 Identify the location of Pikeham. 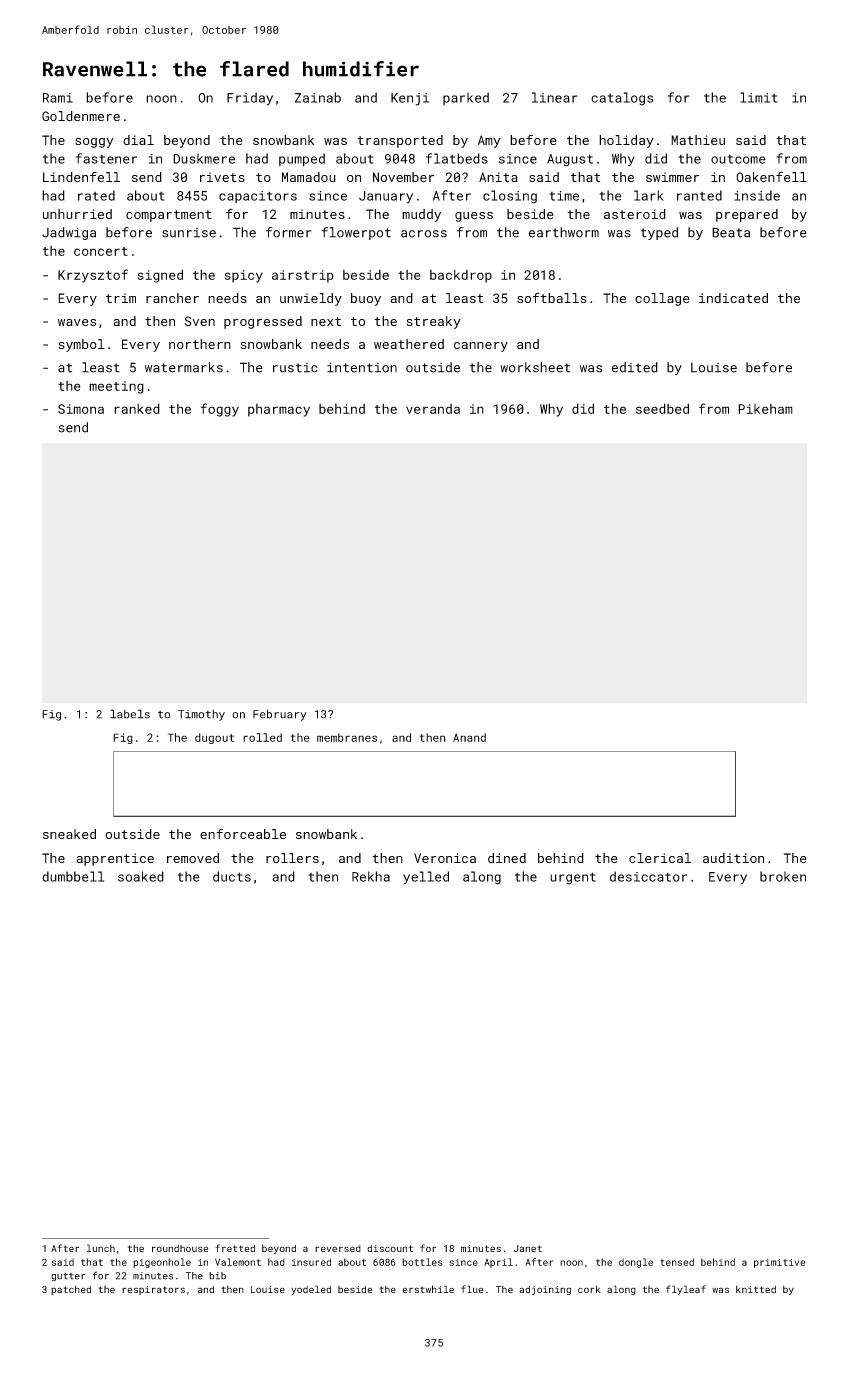
(765, 409).
